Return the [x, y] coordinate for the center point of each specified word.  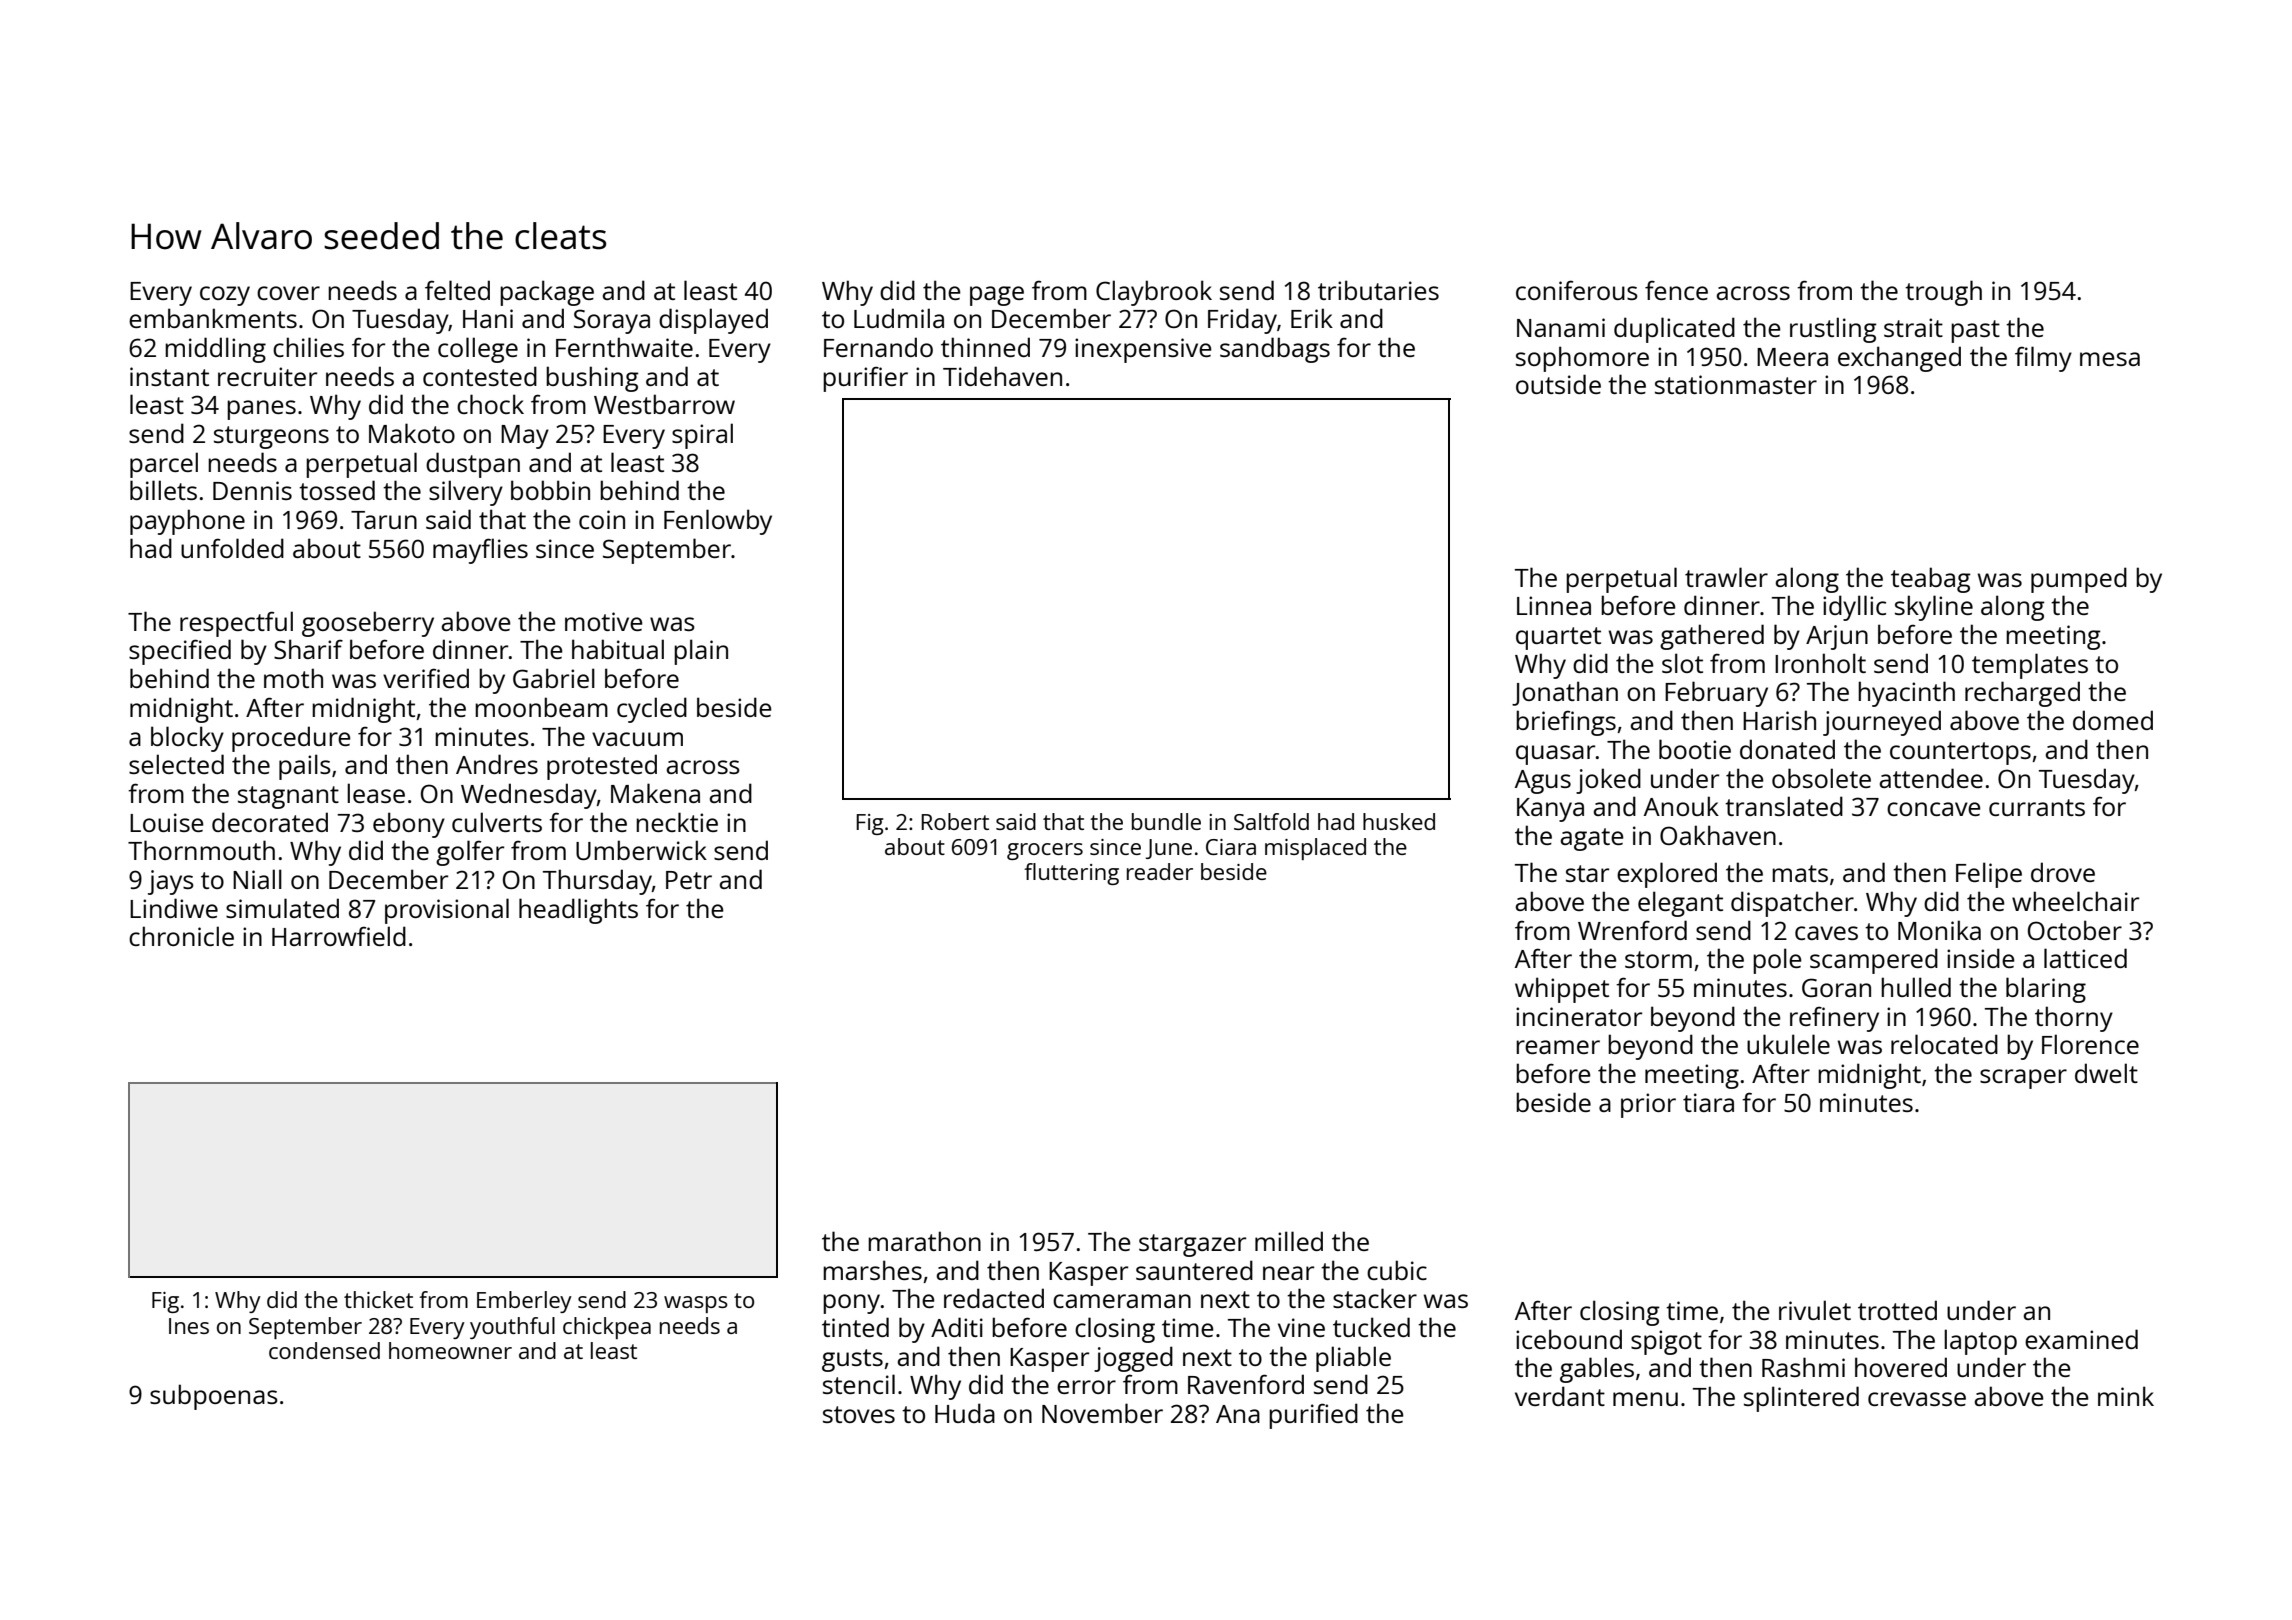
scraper [2023, 1079]
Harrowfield [339, 936]
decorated [270, 822]
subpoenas [214, 1397]
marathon [924, 1241]
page [997, 296]
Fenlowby [718, 522]
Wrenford [1632, 930]
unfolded [232, 548]
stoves [859, 1414]
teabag [1931, 580]
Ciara [1231, 847]
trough [1943, 293]
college [478, 350]
